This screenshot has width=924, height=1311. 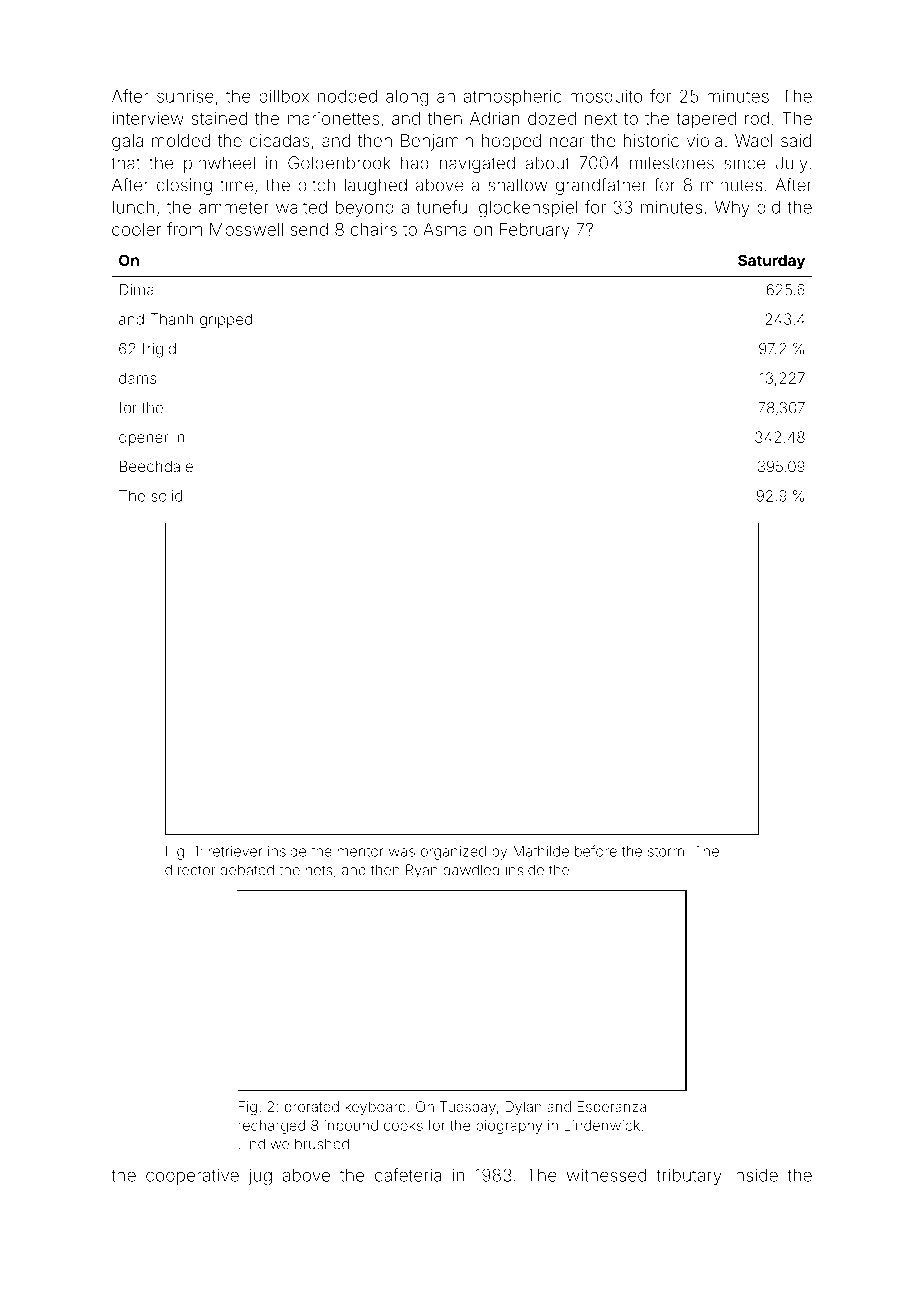 What do you see at coordinates (246, 229) in the screenshot?
I see `Mosswell` at bounding box center [246, 229].
